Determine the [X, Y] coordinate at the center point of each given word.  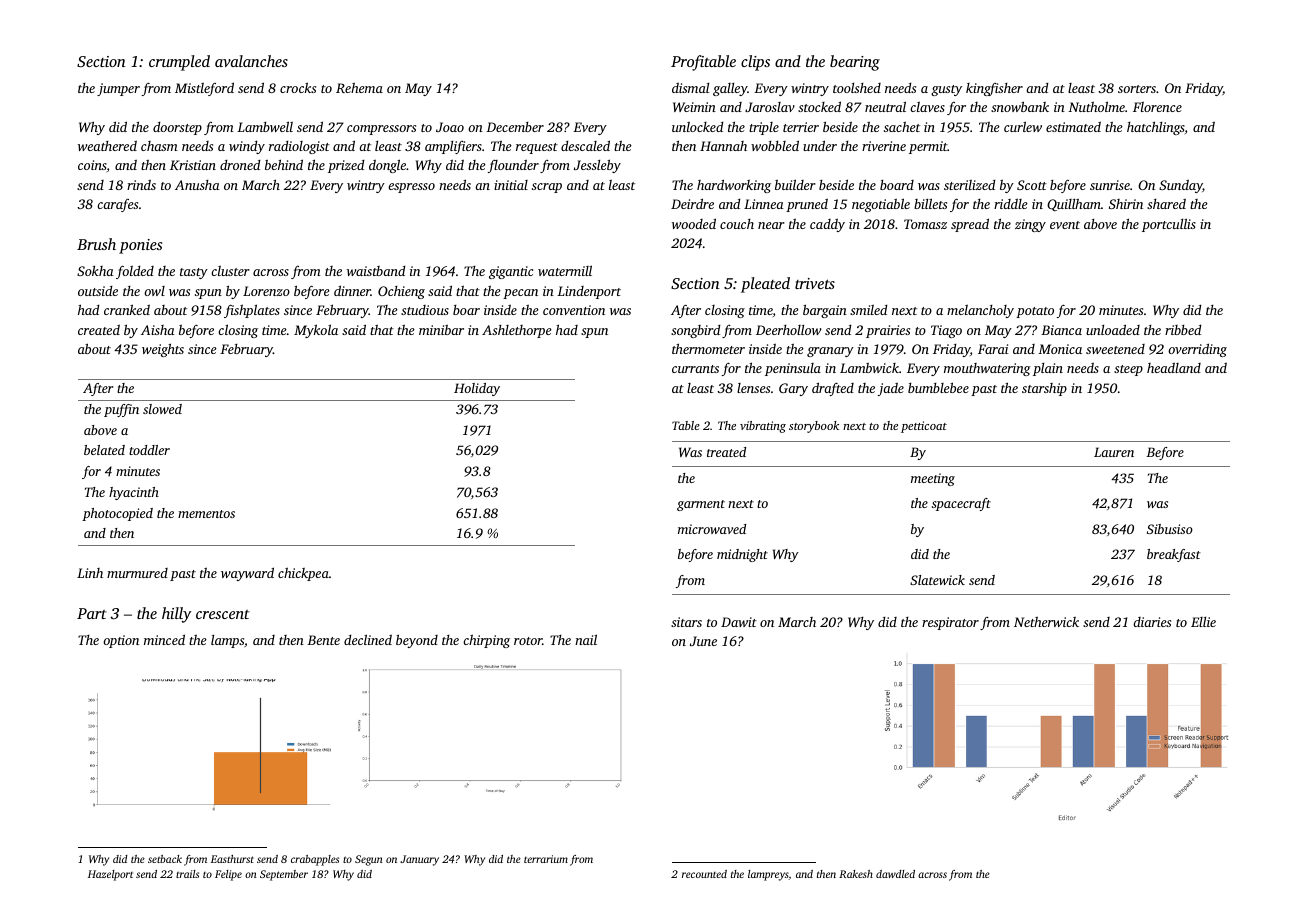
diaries [1152, 622]
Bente [323, 640]
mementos [206, 514]
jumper [118, 89]
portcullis [1169, 225]
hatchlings [1156, 128]
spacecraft [961, 504]
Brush [96, 244]
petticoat [924, 427]
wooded [694, 223]
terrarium [546, 859]
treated [726, 452]
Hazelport [110, 875]
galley [730, 89]
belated [104, 450]
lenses [753, 388]
